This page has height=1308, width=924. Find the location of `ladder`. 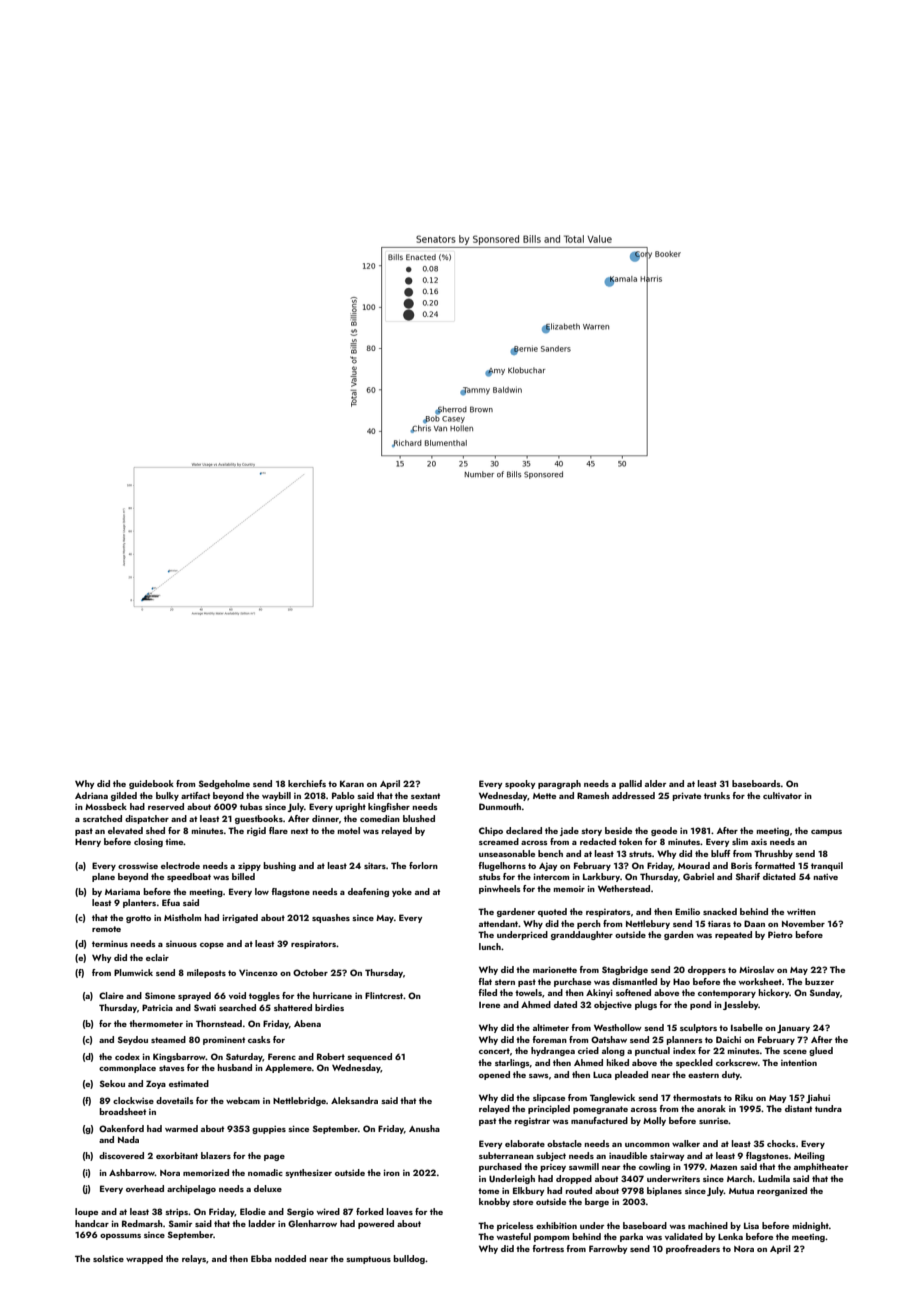

ladder is located at coordinates (262, 1223).
